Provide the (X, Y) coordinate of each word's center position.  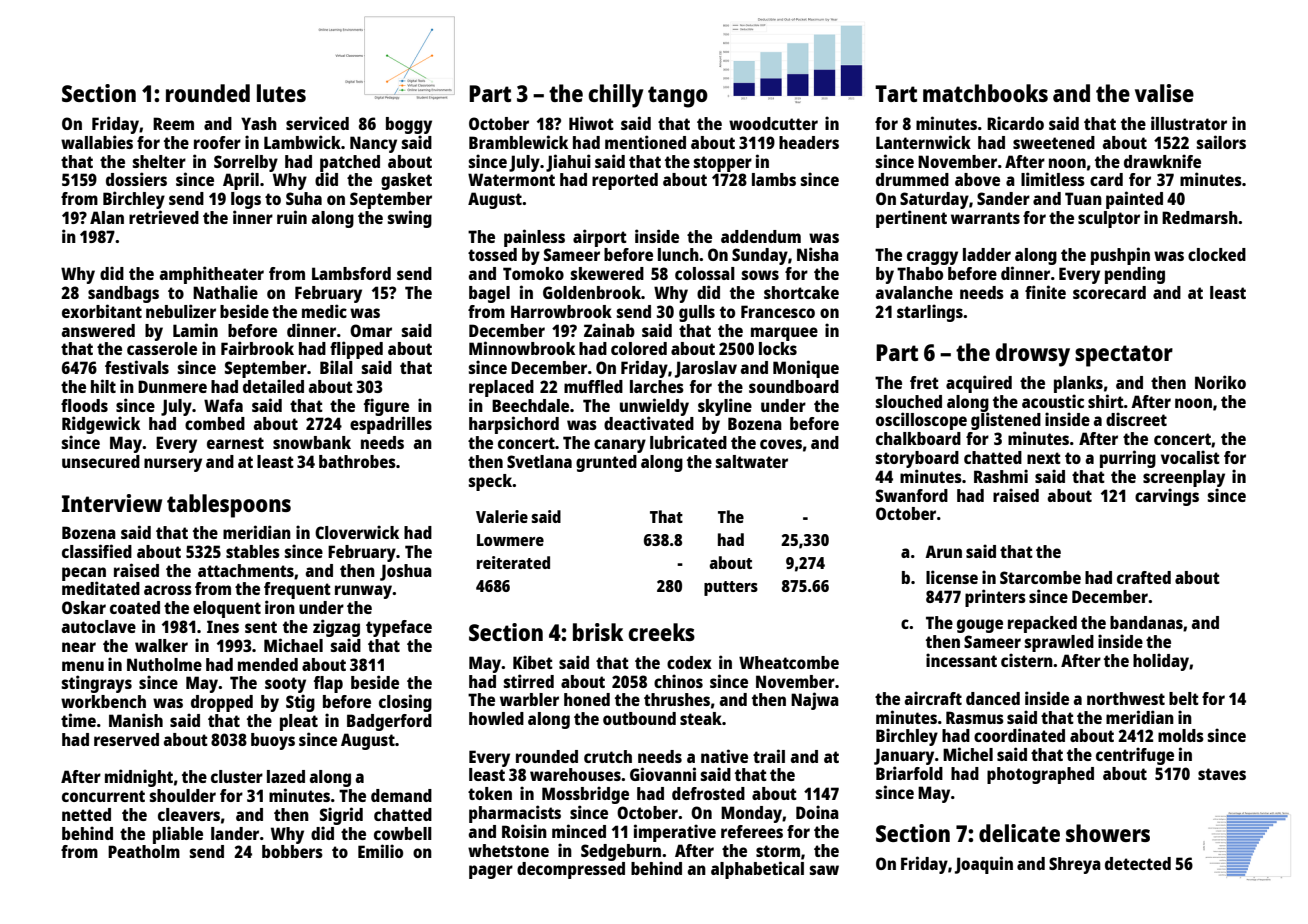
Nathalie (225, 292)
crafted (1144, 577)
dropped (222, 703)
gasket (406, 181)
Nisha (818, 254)
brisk (598, 632)
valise (1164, 93)
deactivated (649, 423)
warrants (985, 218)
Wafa (223, 405)
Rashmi (1001, 476)
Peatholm (144, 851)
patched (350, 163)
